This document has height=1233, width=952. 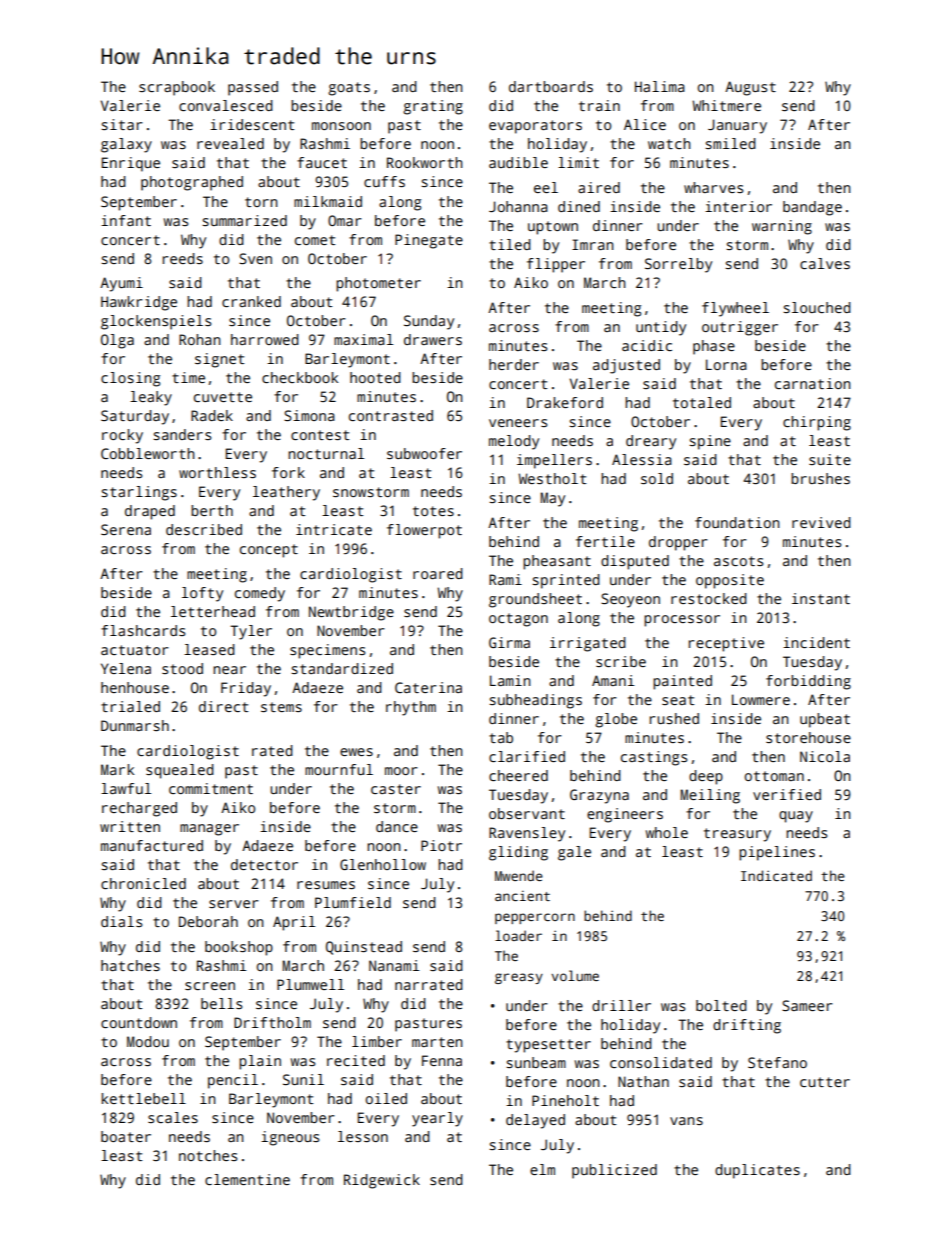 What do you see at coordinates (188, 377) in the document?
I see `time` at bounding box center [188, 377].
